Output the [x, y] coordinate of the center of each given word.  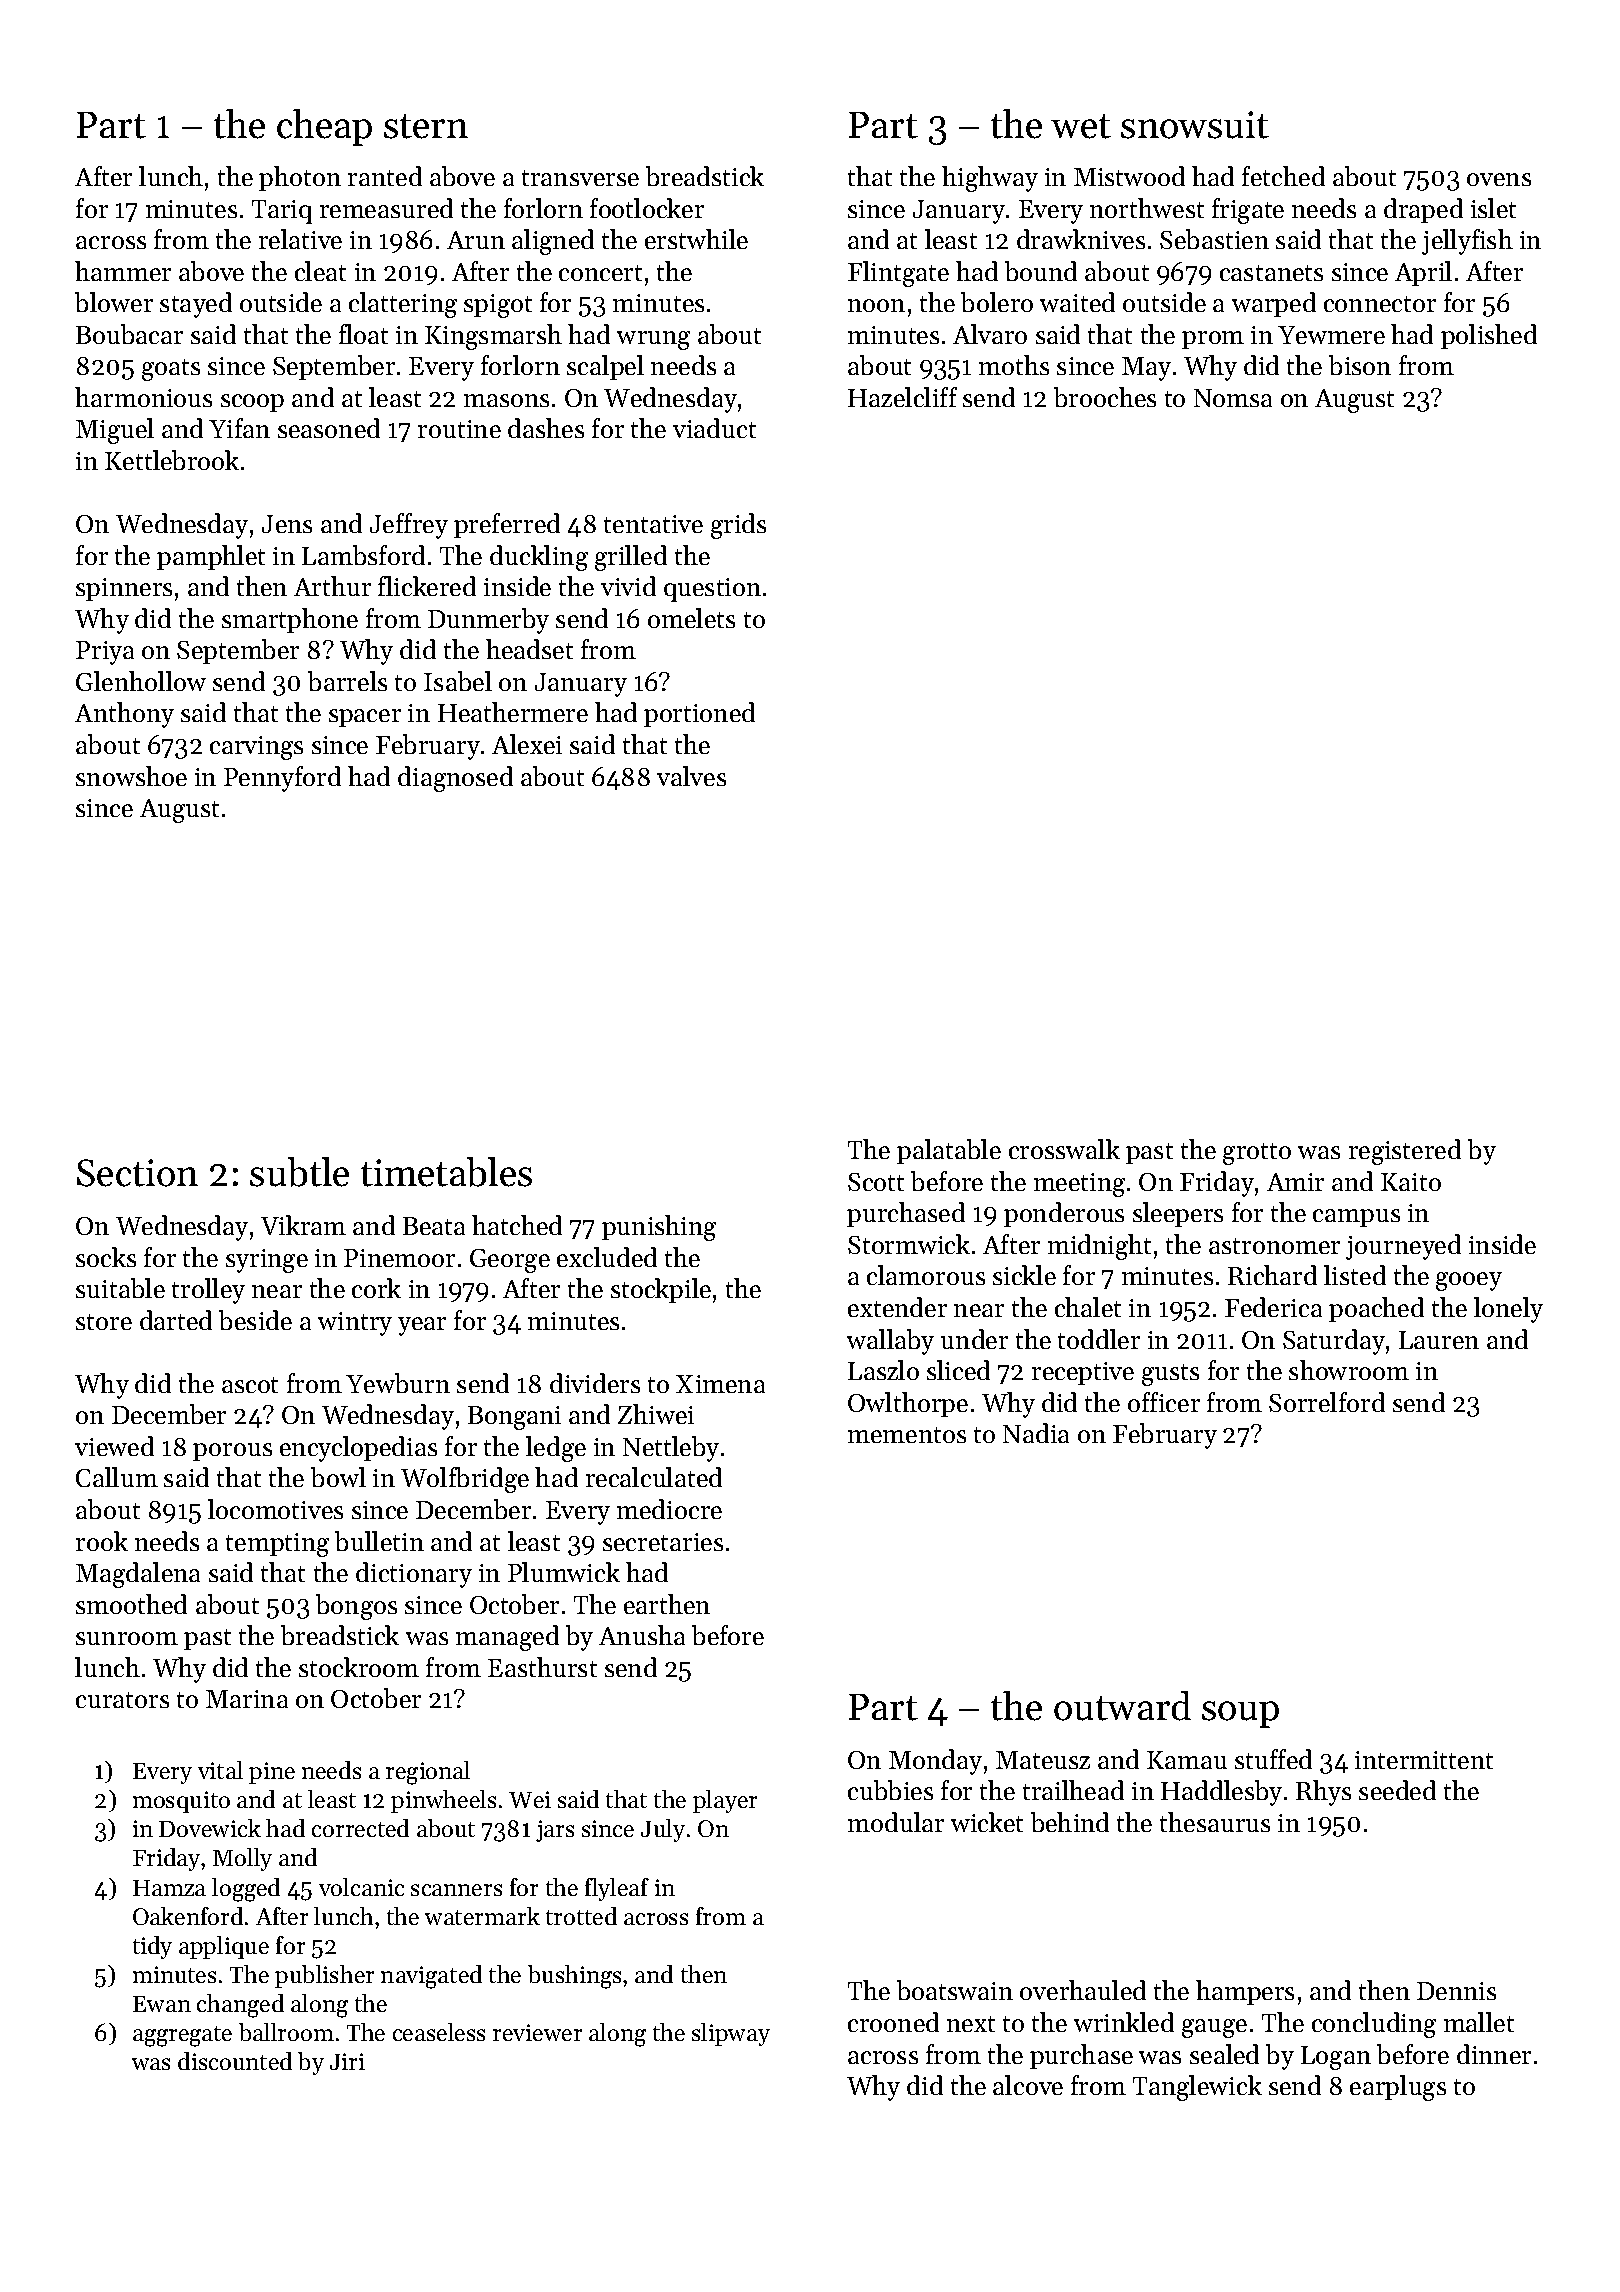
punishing [659, 1228]
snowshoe [131, 776]
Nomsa [1233, 398]
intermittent [1424, 1760]
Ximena [720, 1384]
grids [738, 526]
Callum [117, 1477]
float [363, 334]
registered [1405, 1152]
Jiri [347, 2061]
